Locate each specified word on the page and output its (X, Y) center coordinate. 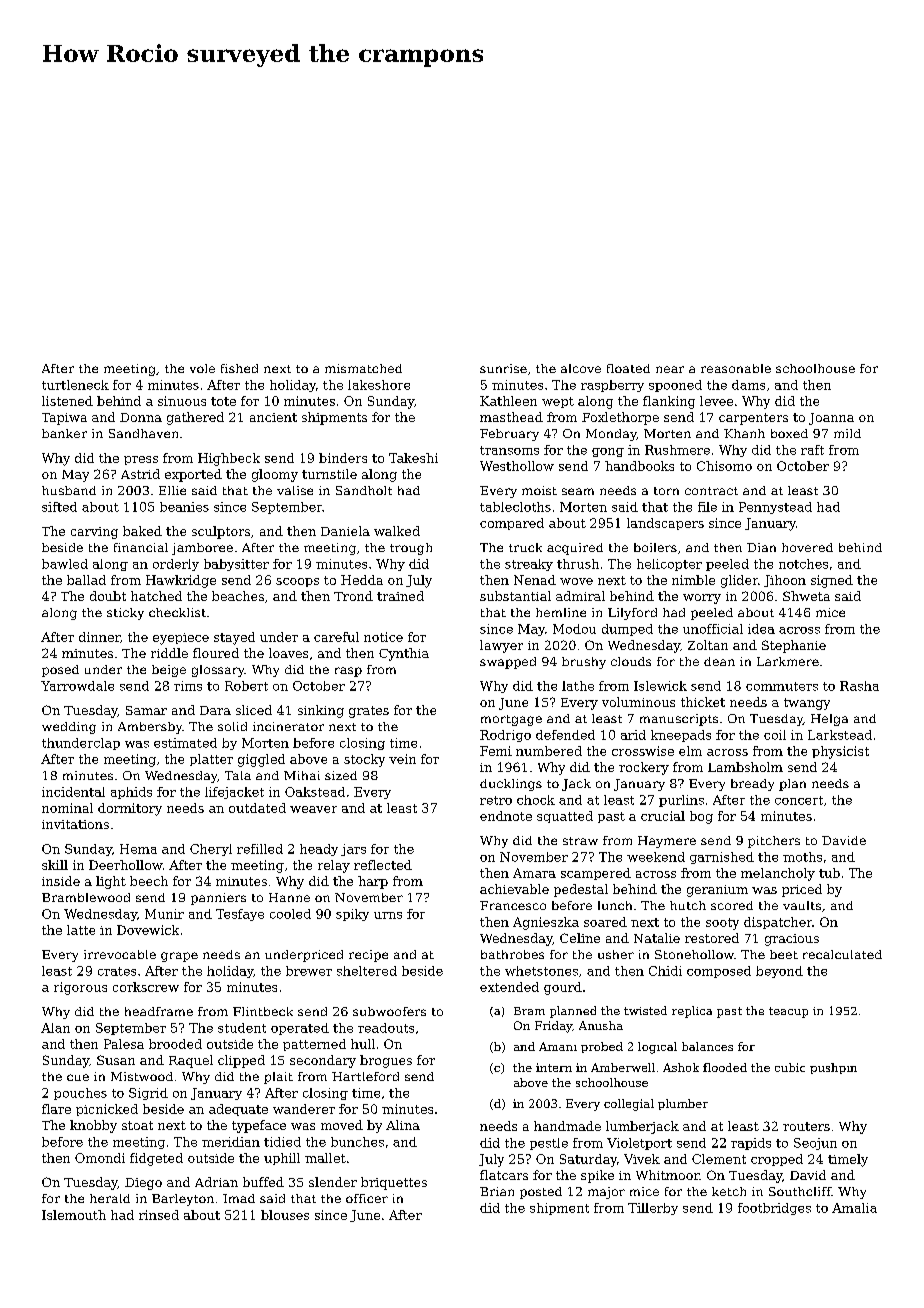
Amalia (854, 1208)
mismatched (363, 368)
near (670, 369)
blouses (285, 1215)
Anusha (601, 1025)
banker (64, 433)
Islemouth (74, 1215)
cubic (790, 1067)
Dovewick (148, 930)
